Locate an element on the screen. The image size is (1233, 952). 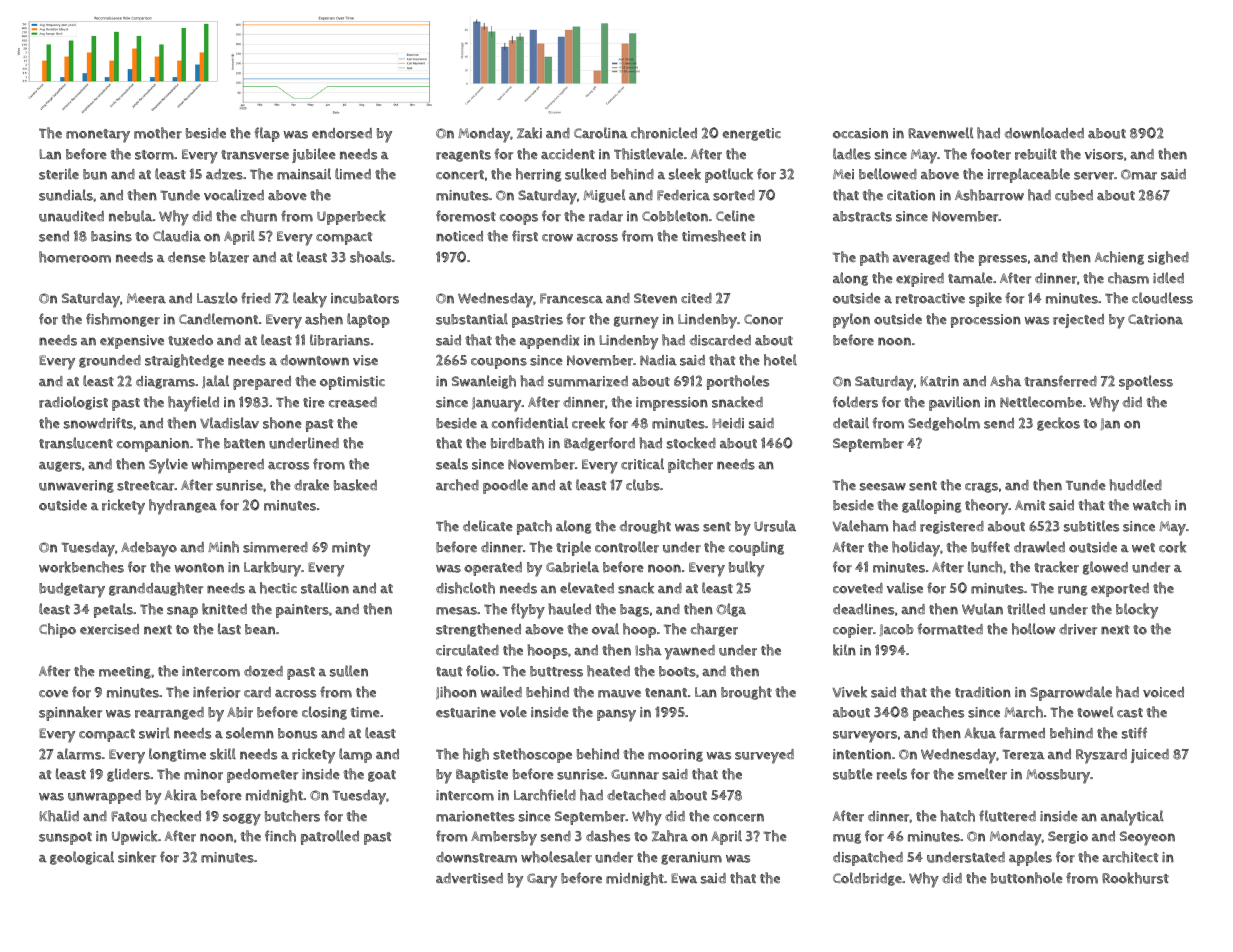
geological is located at coordinates (82, 858).
